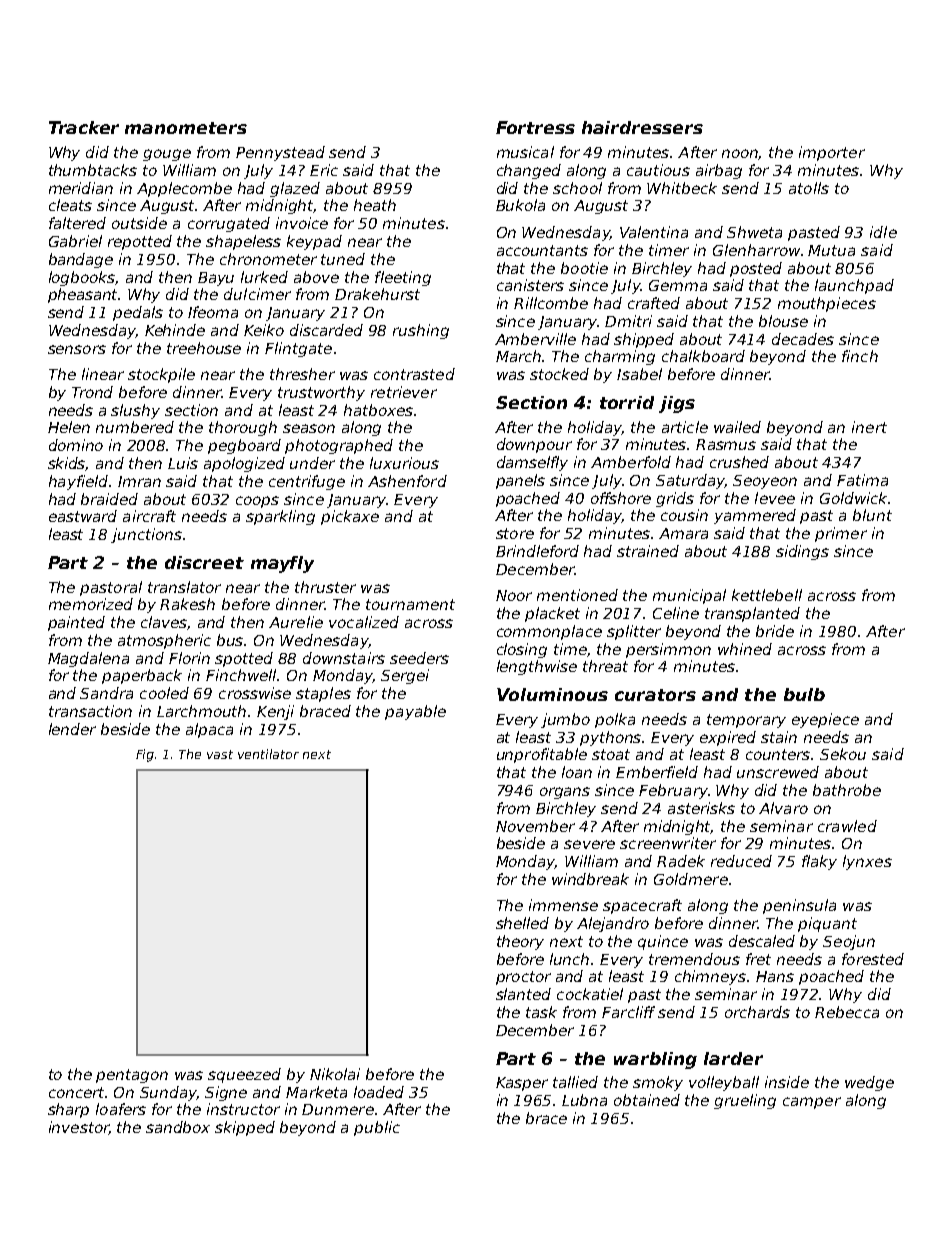  What do you see at coordinates (70, 205) in the image?
I see `cleats` at bounding box center [70, 205].
